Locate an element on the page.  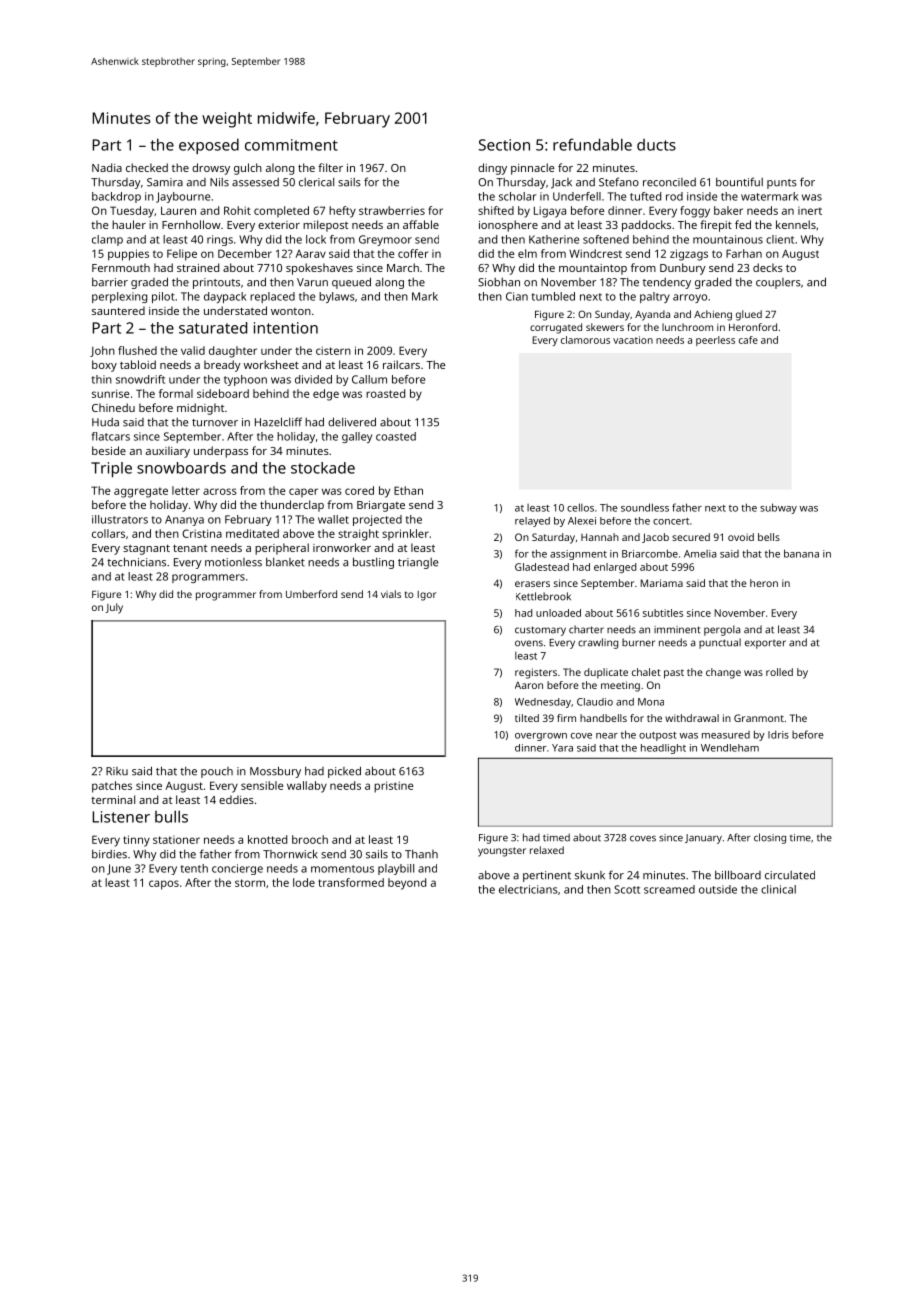
ducts is located at coordinates (656, 145).
